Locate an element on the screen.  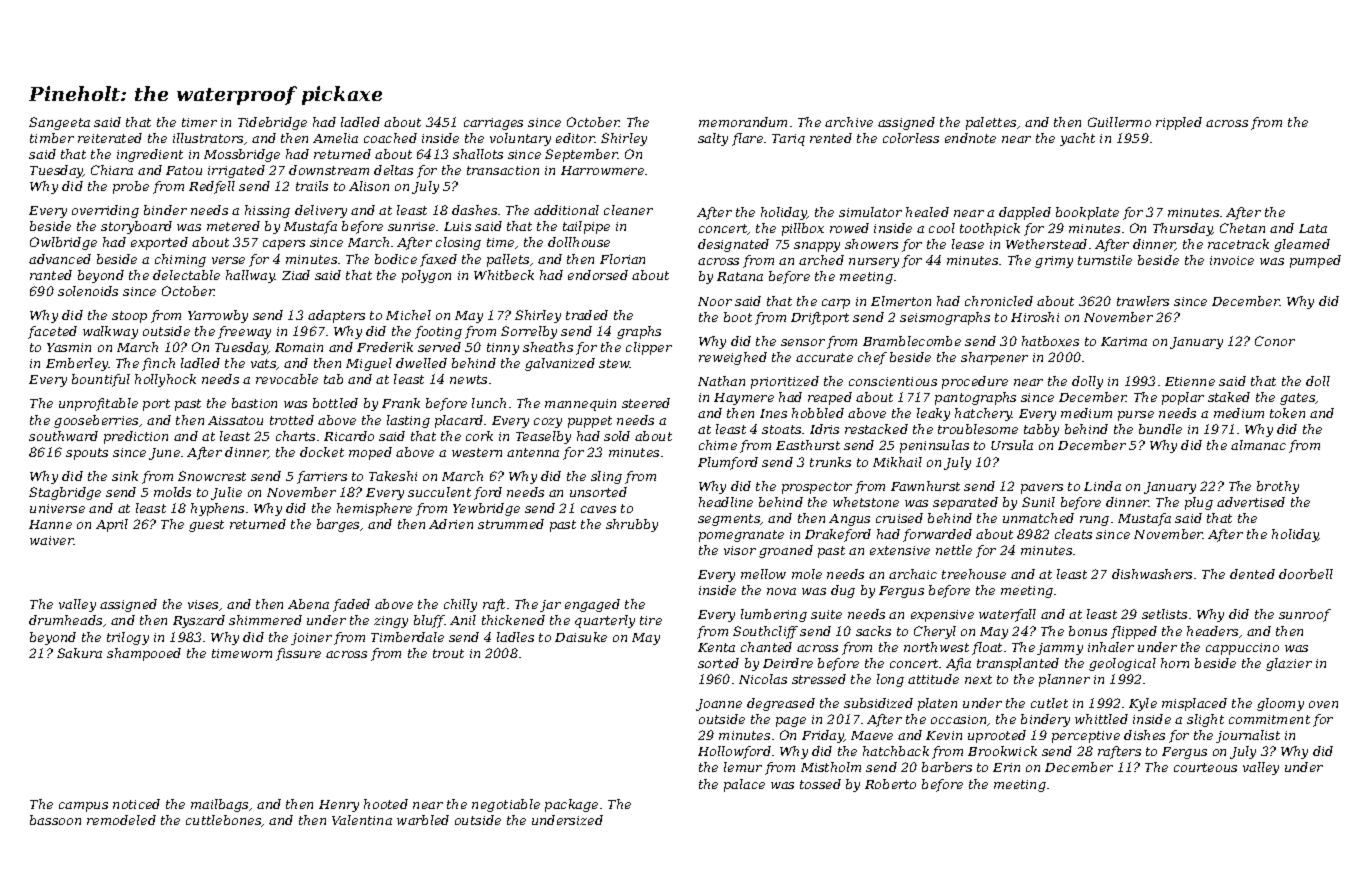
southward is located at coordinates (63, 436).
